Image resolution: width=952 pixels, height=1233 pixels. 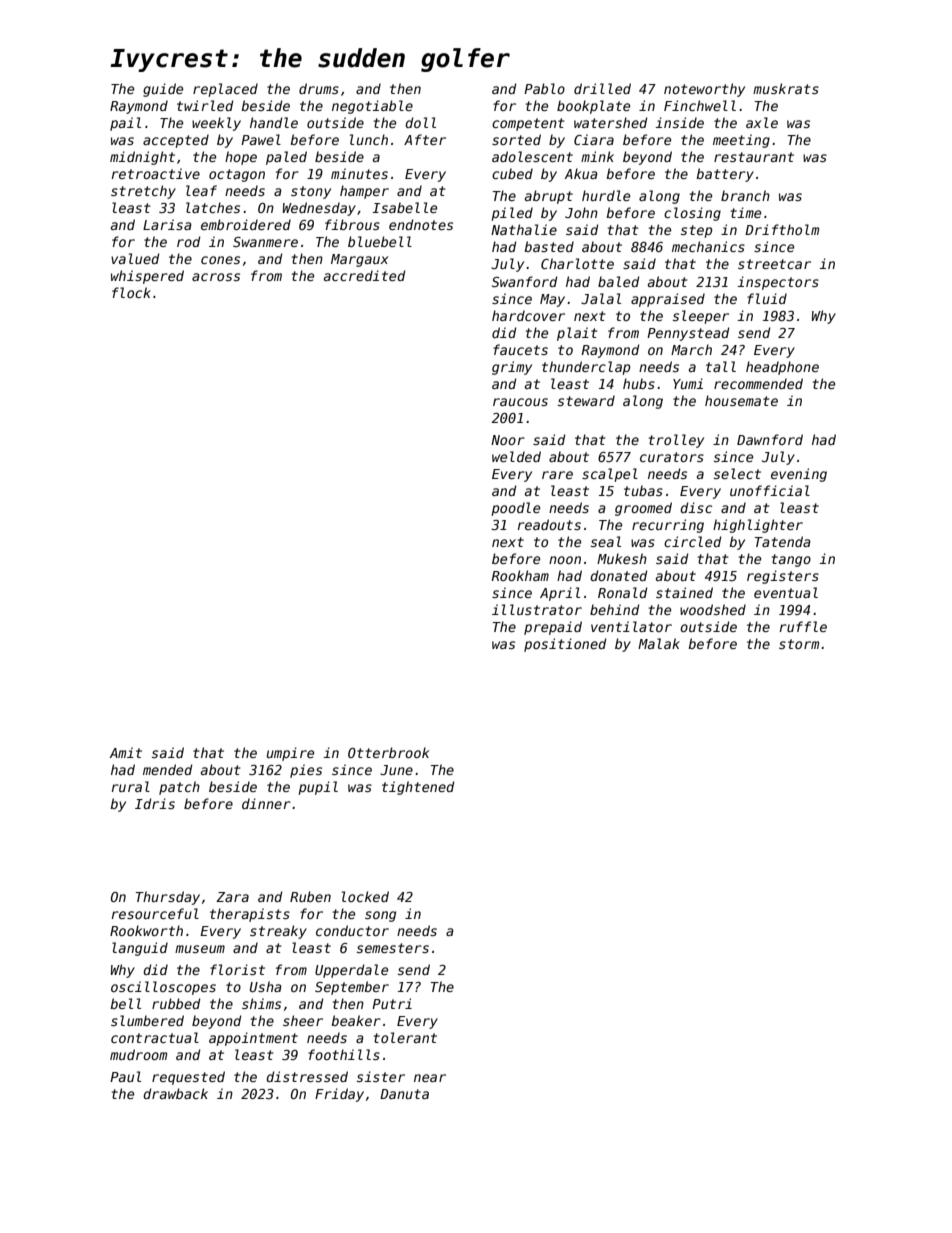 What do you see at coordinates (631, 626) in the document?
I see `ventilator` at bounding box center [631, 626].
